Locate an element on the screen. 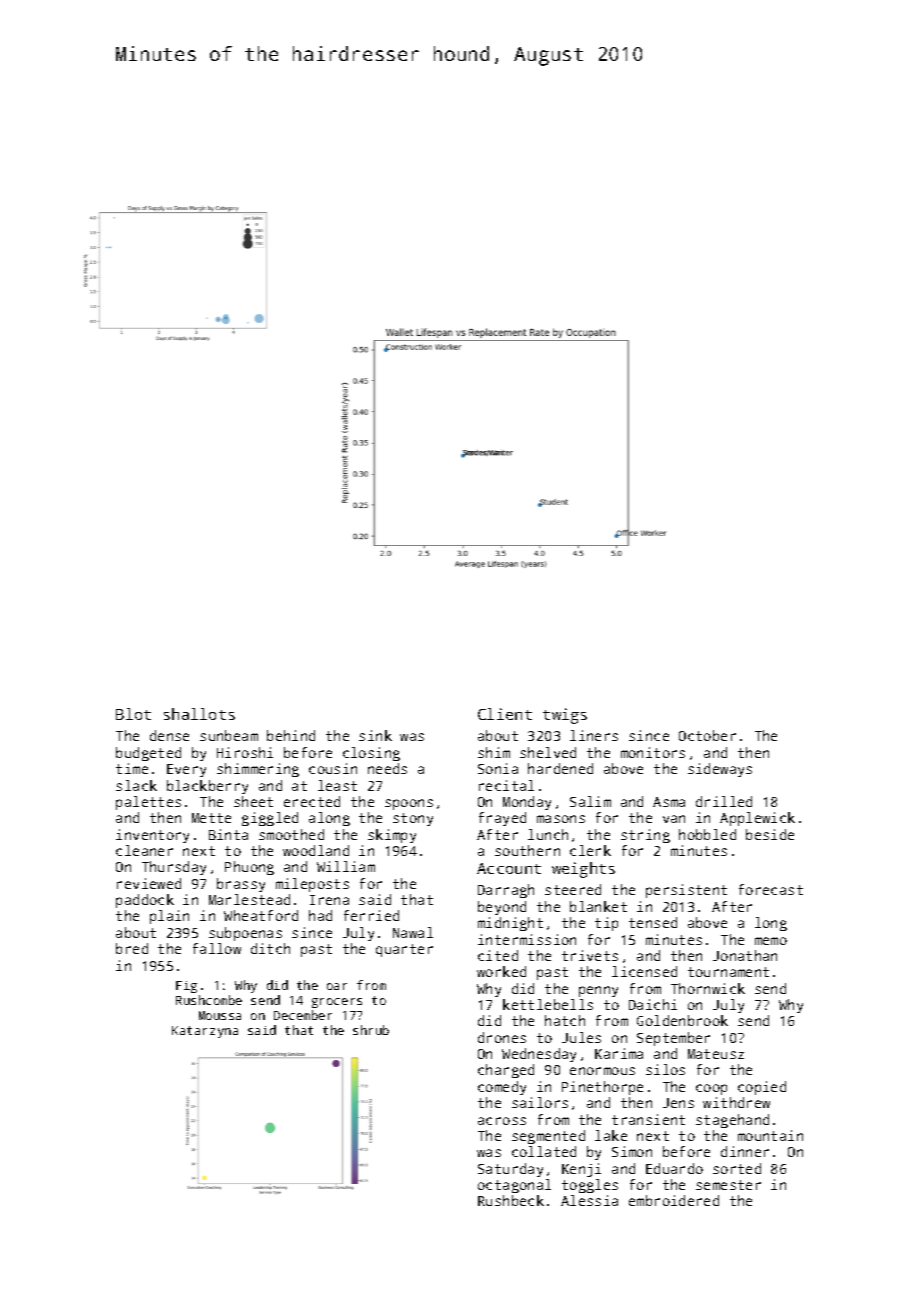  shrub is located at coordinates (371, 1030).
